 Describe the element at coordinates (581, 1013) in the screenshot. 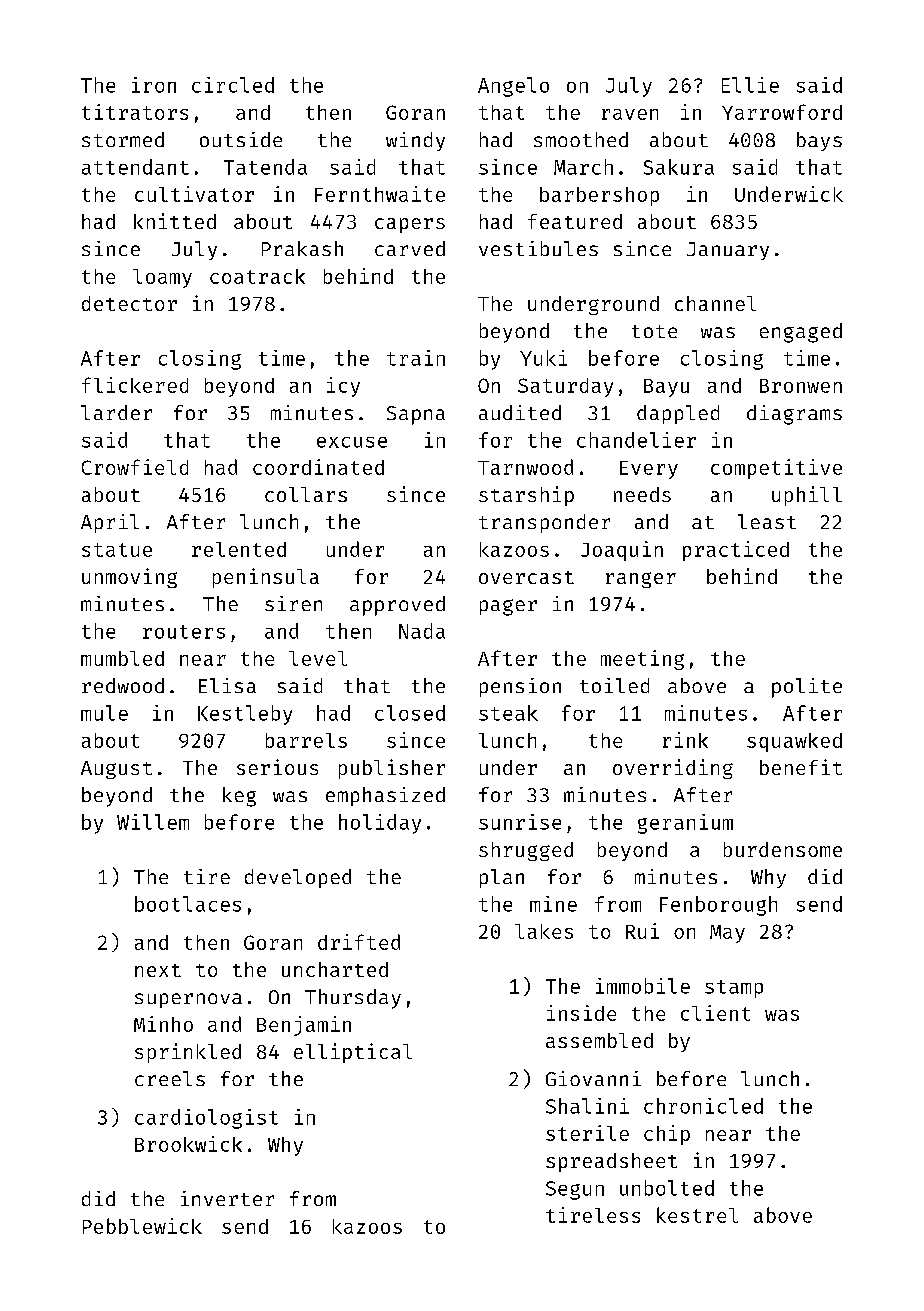

I see `inside` at that location.
